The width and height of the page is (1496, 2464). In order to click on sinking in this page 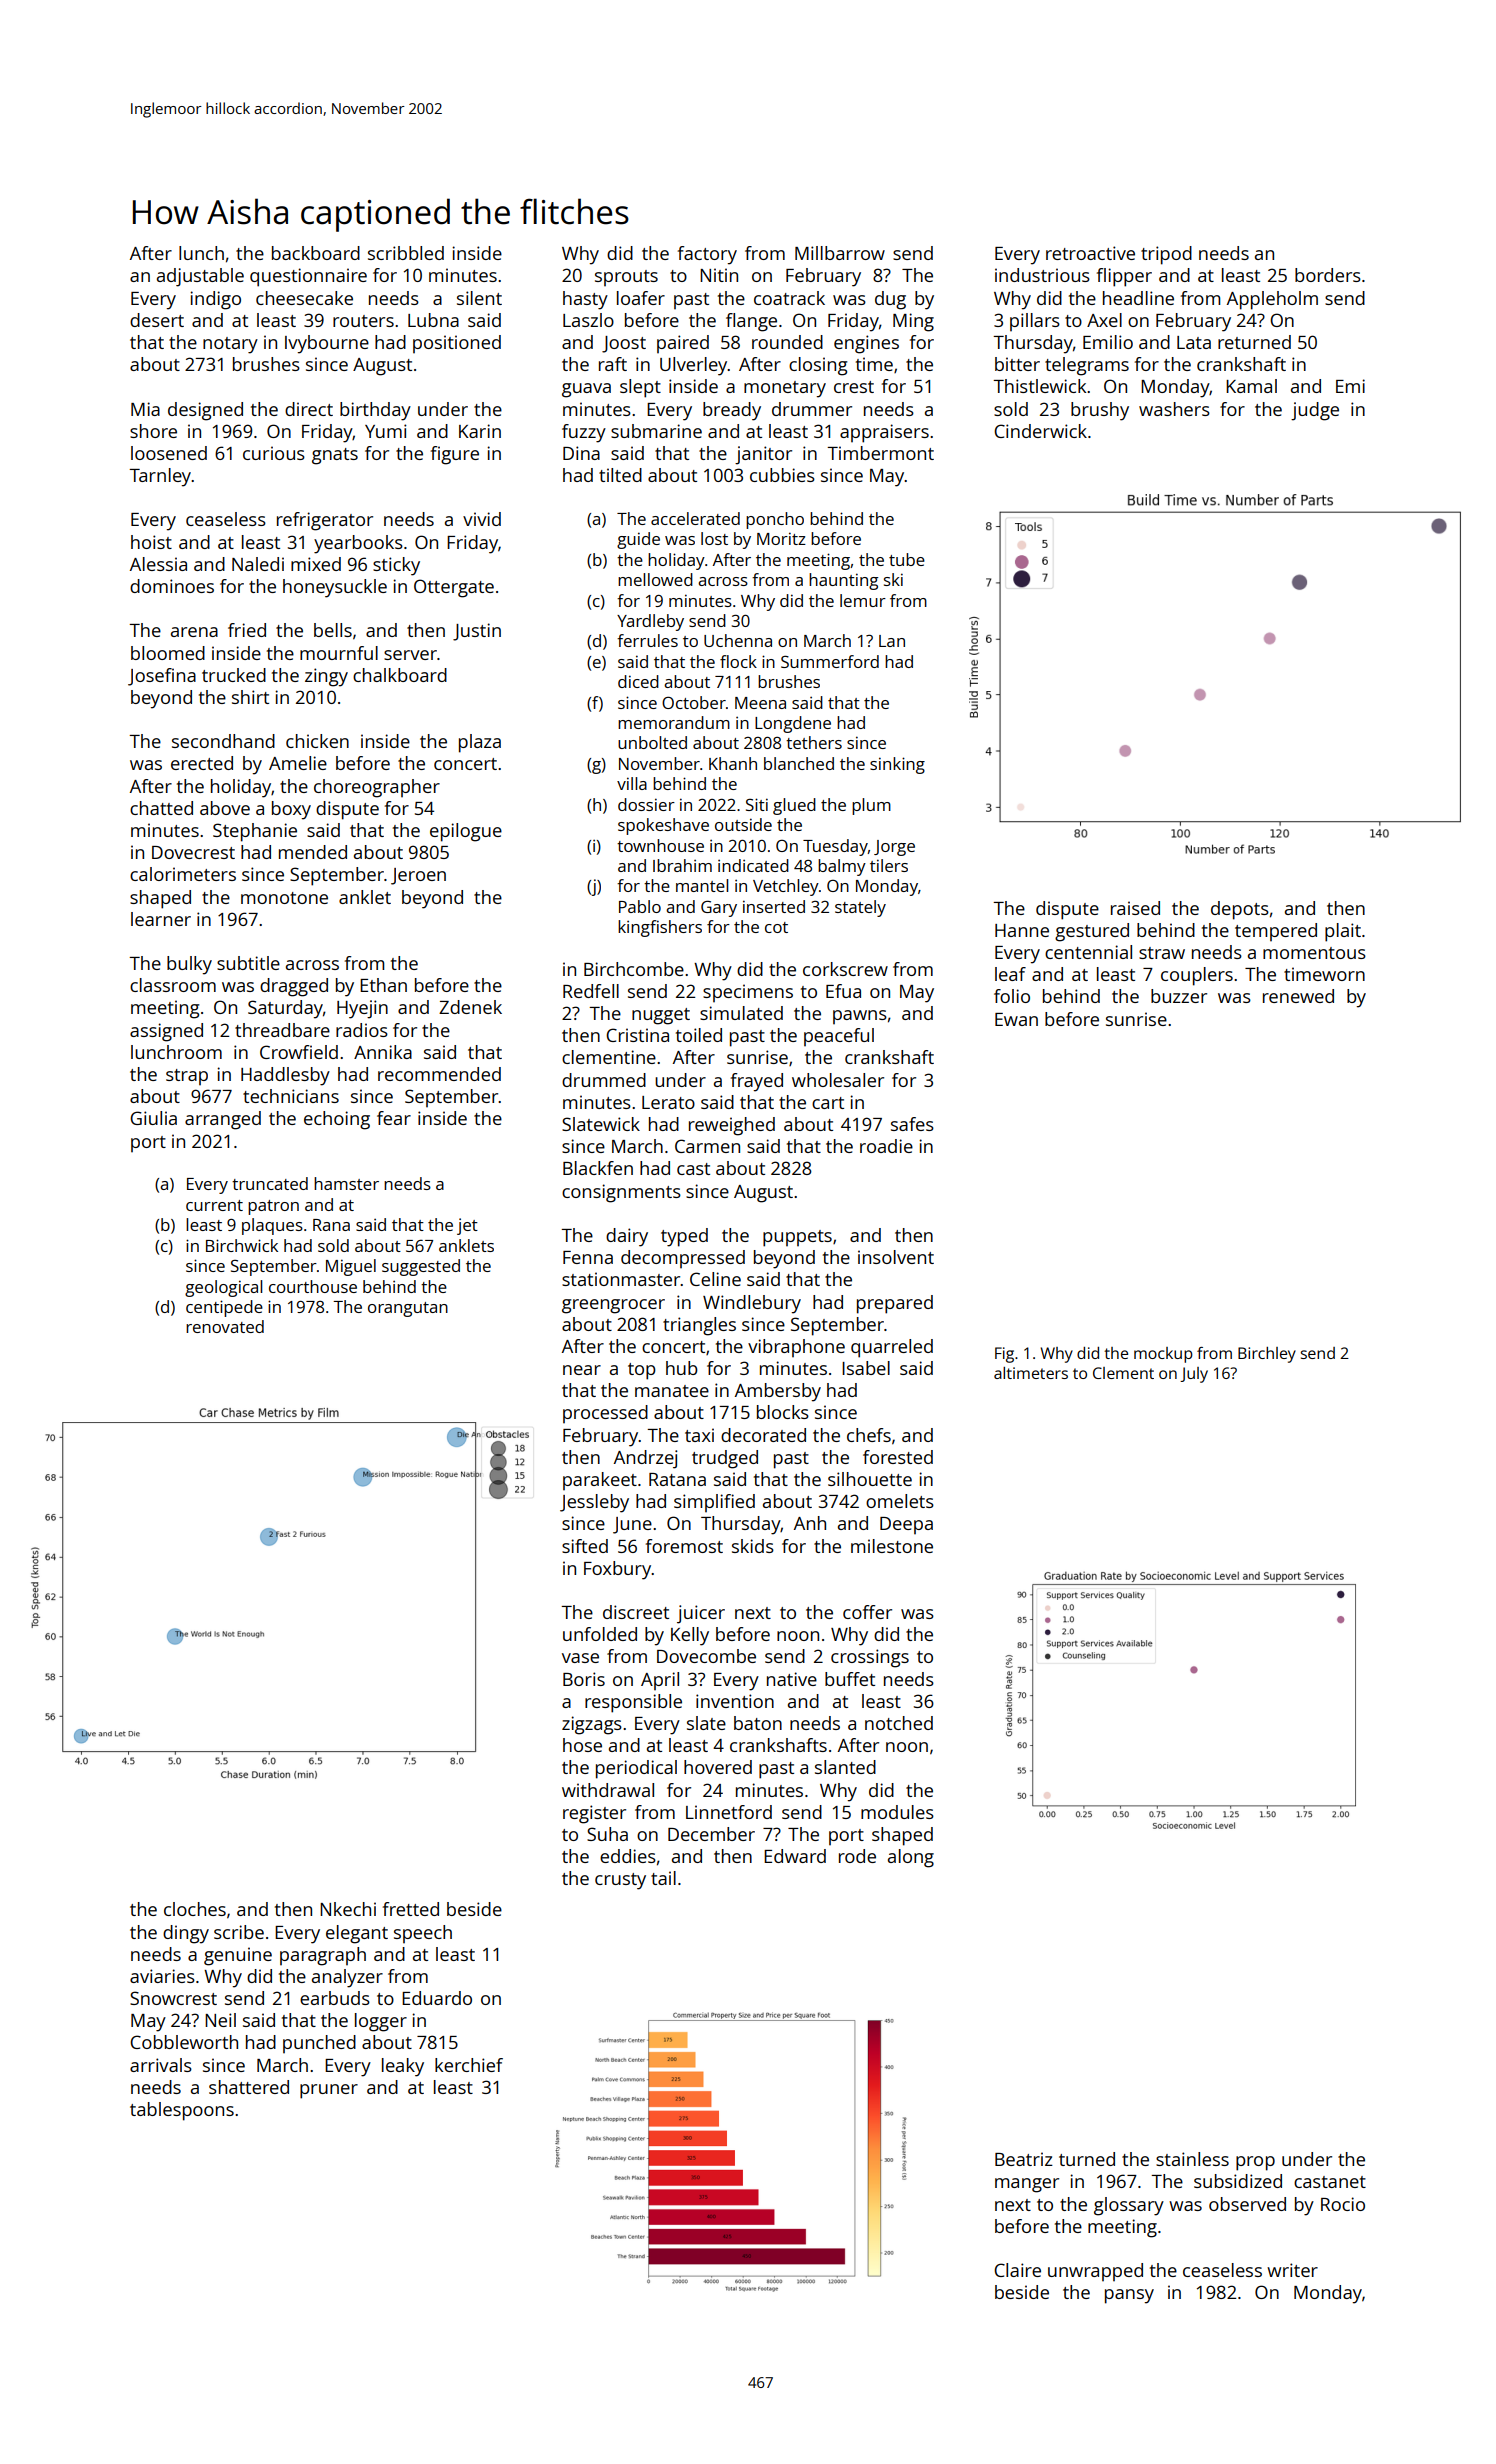, I will do `click(897, 765)`.
